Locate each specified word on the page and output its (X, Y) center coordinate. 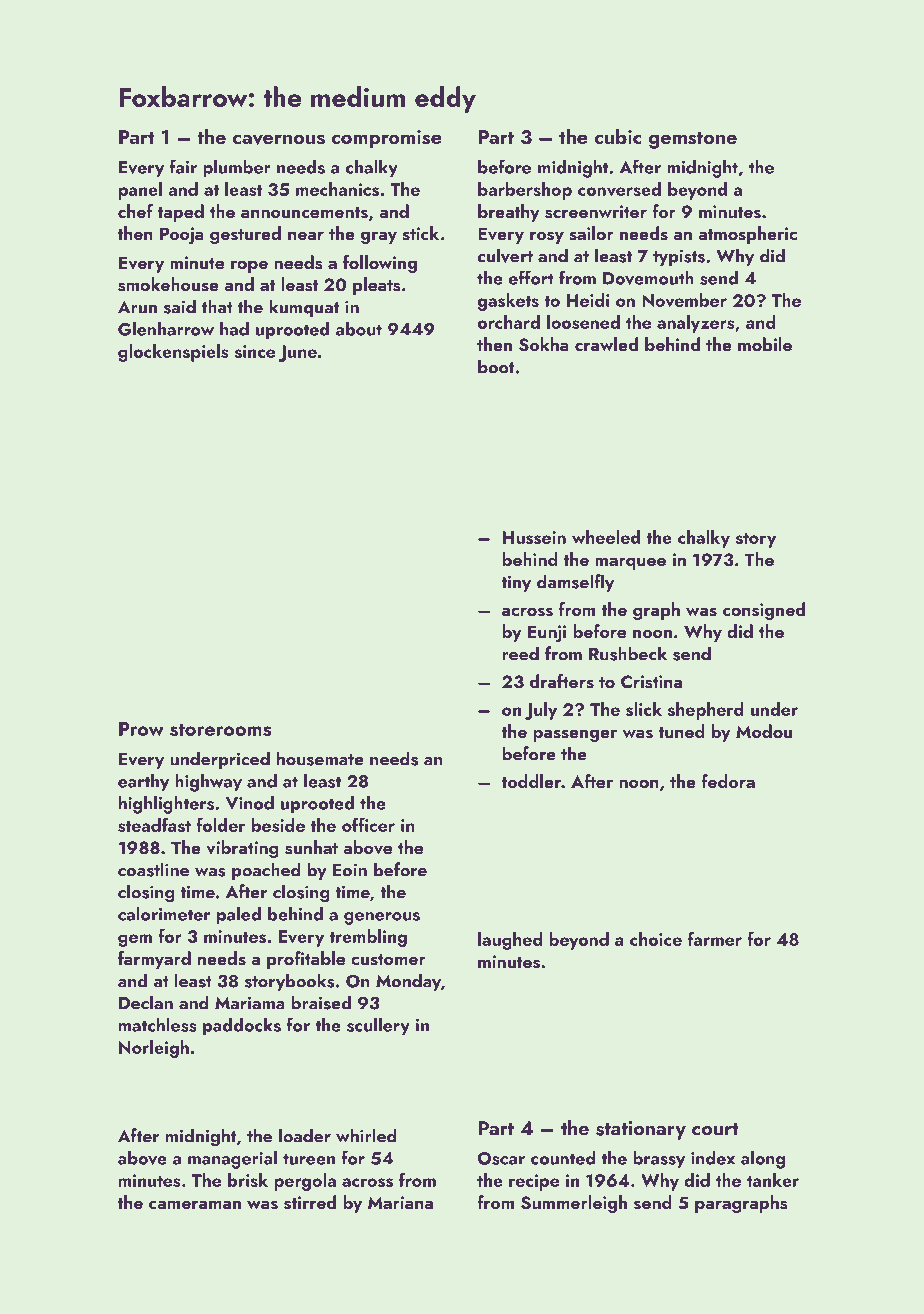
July (541, 711)
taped (181, 213)
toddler (531, 781)
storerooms (220, 729)
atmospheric (747, 235)
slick (644, 709)
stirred (310, 1202)
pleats (377, 286)
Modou (764, 731)
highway (208, 783)
